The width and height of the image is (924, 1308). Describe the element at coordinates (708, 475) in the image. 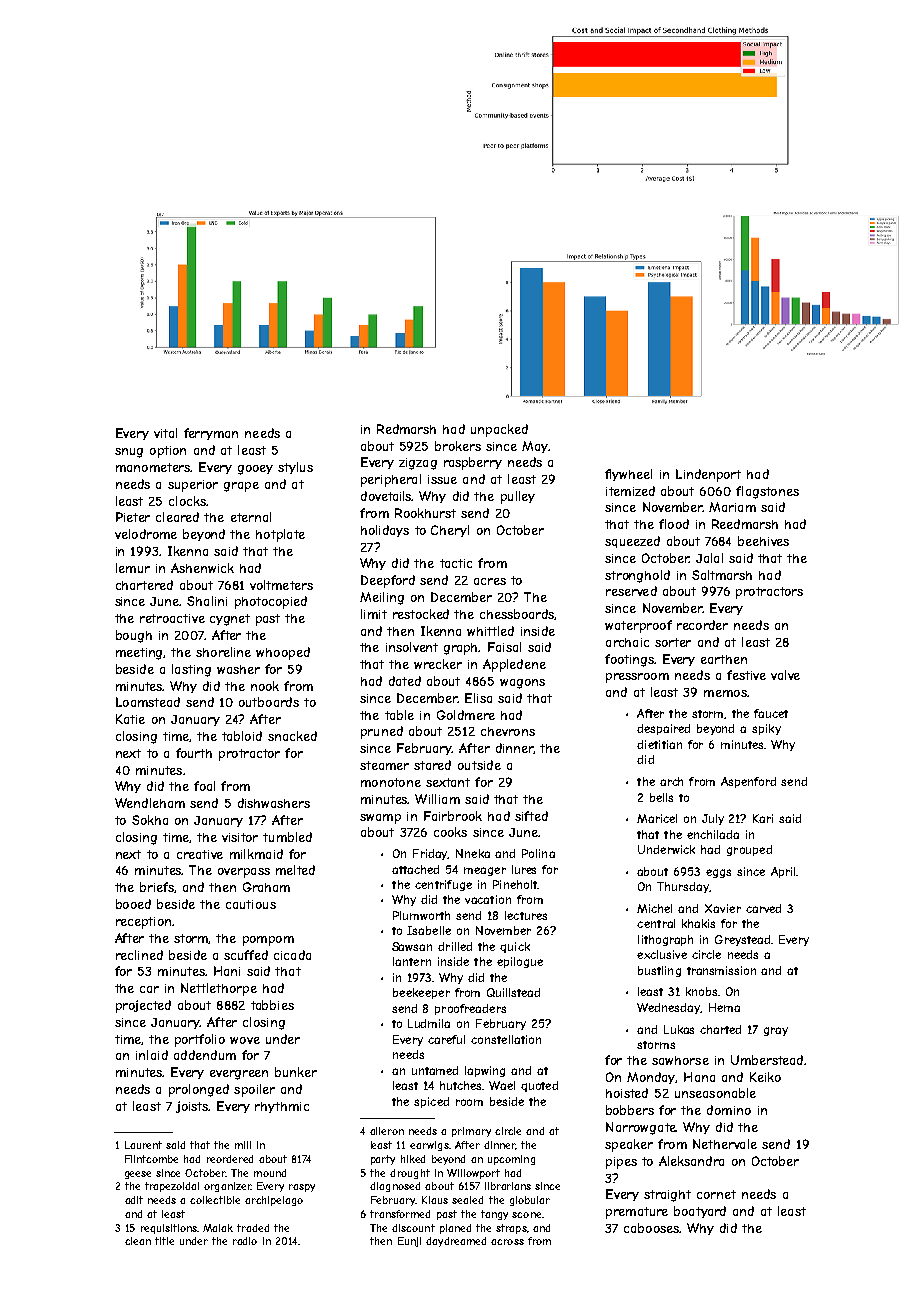

I see `Lindenport` at that location.
